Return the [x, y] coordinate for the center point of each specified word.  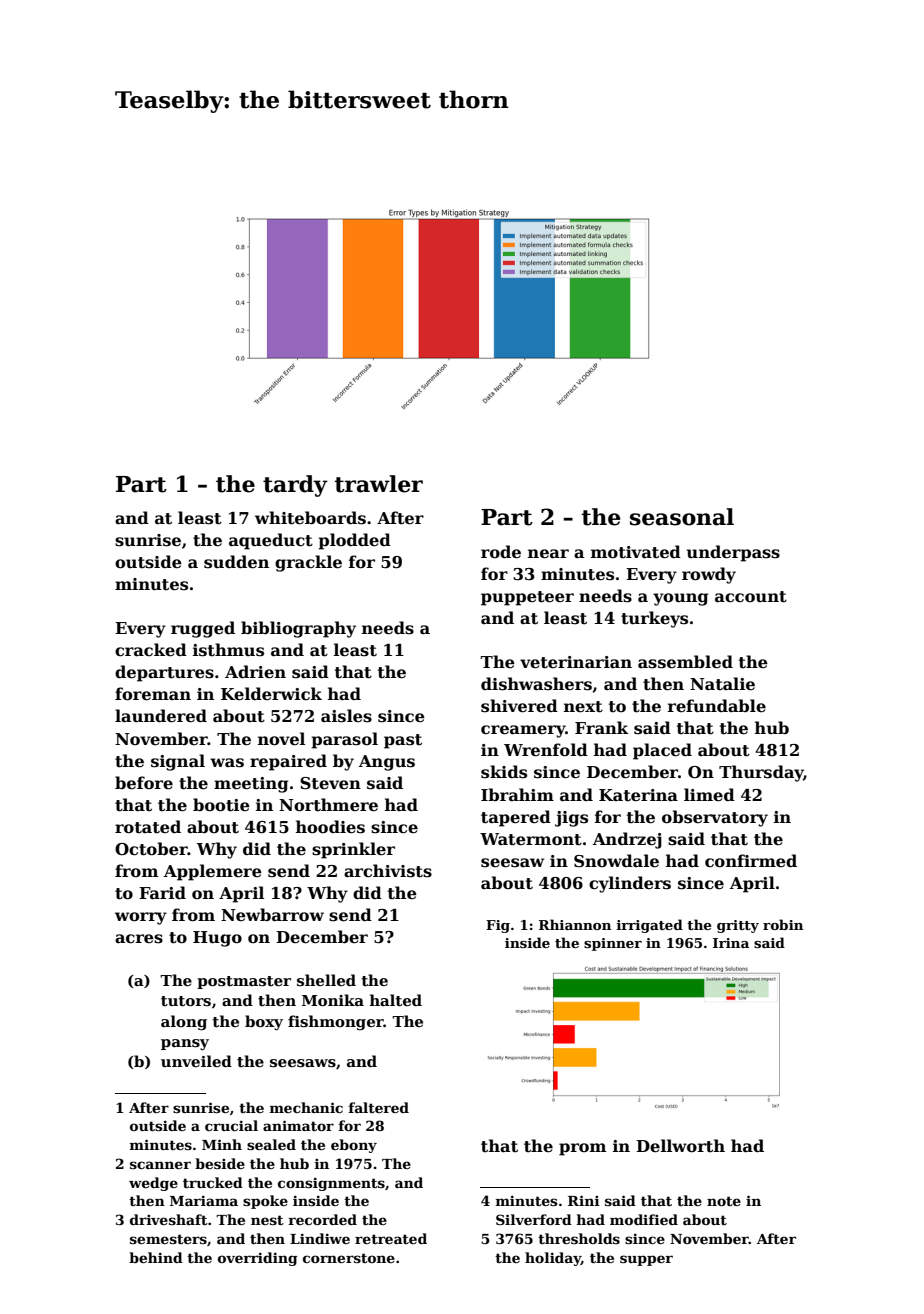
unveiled [196, 1061]
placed [662, 751]
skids [504, 772]
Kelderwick [271, 694]
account [751, 597]
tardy [295, 486]
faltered [379, 1107]
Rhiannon [575, 924]
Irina [731, 943]
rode [501, 552]
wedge [153, 1184]
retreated [391, 1238]
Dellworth [680, 1146]
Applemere [213, 872]
